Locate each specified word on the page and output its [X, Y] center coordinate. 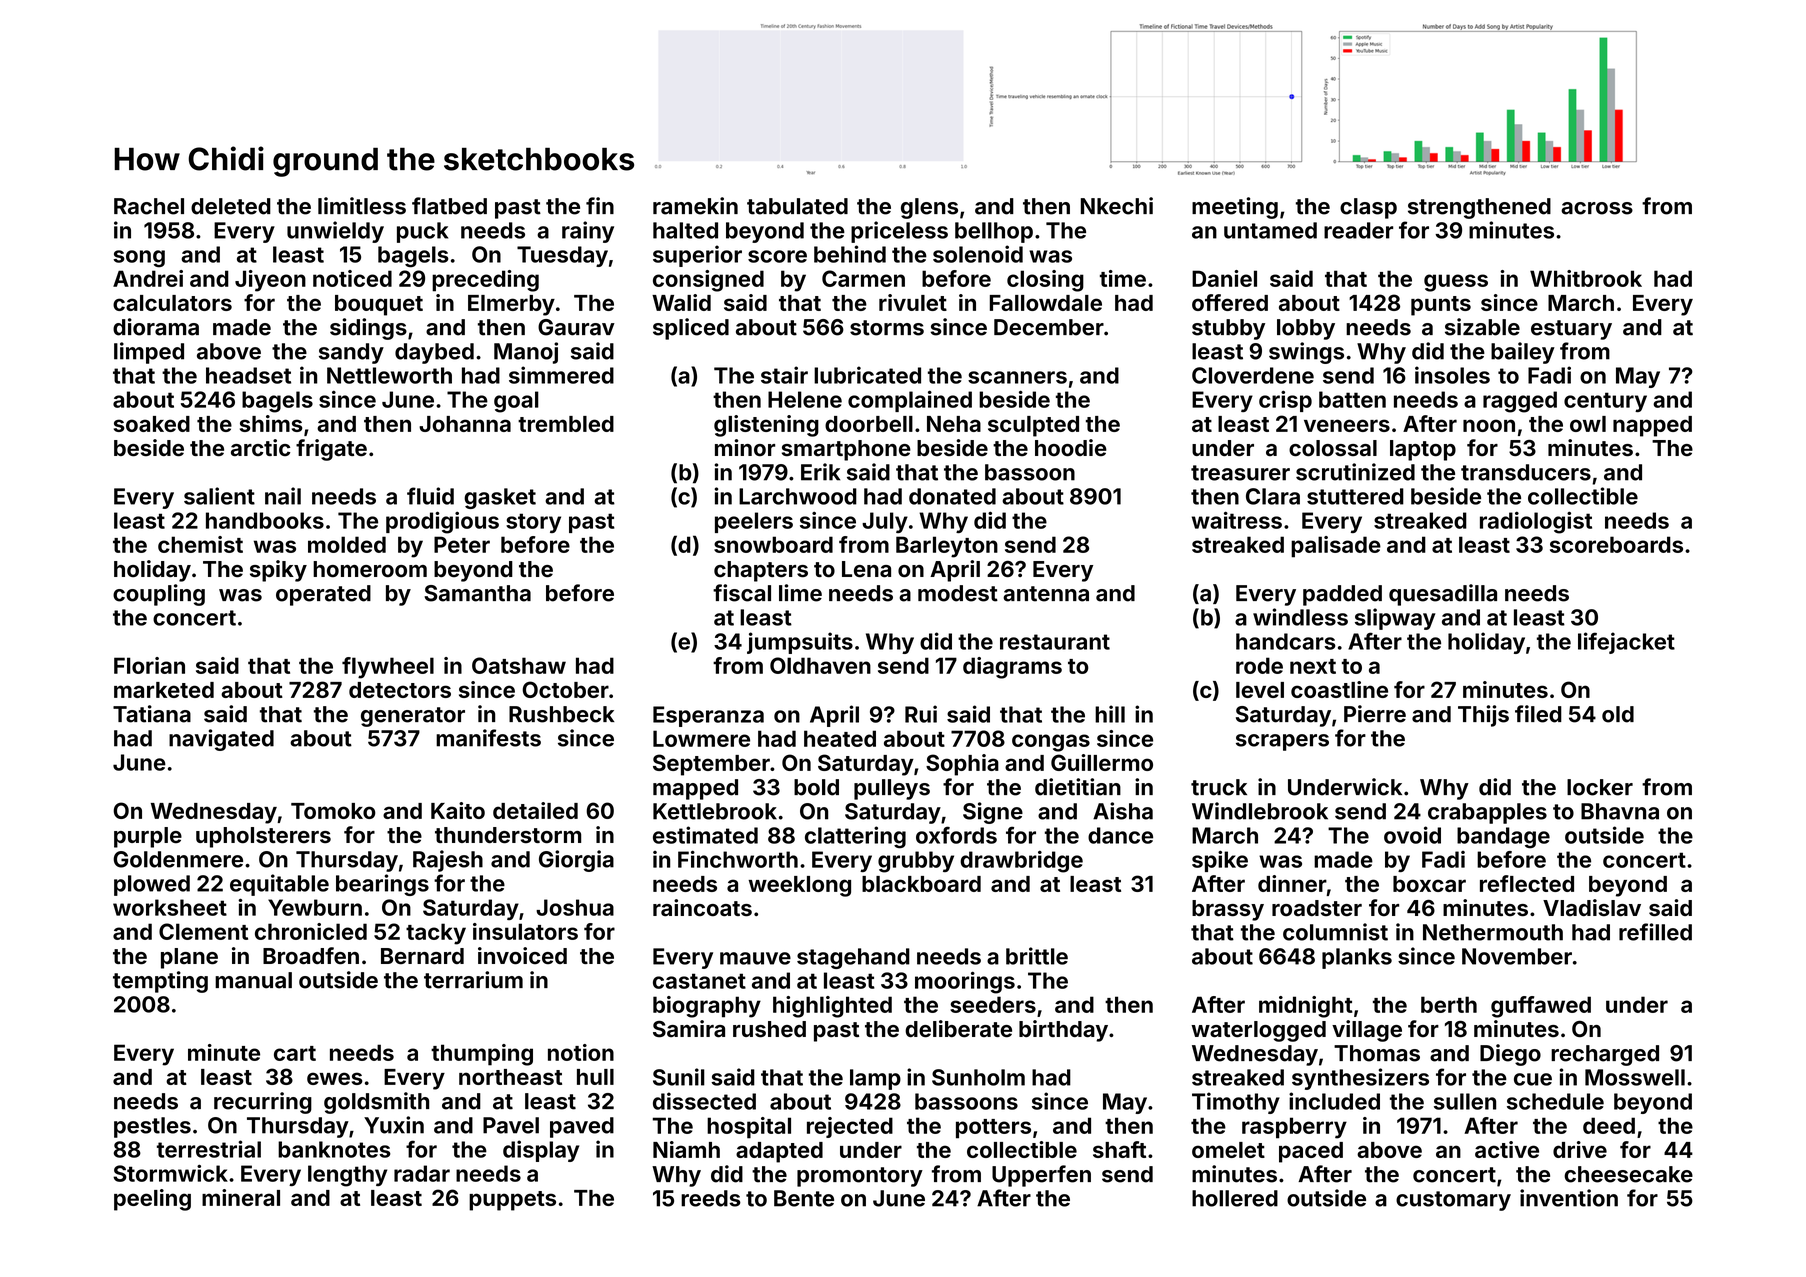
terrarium [473, 980]
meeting [1235, 208]
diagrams [1012, 668]
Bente [804, 1198]
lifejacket [1626, 643]
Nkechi [1117, 206]
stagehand [853, 958]
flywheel [388, 668]
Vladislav [1592, 908]
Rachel [149, 206]
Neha [954, 424]
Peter [462, 544]
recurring [263, 1103]
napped [1652, 426]
